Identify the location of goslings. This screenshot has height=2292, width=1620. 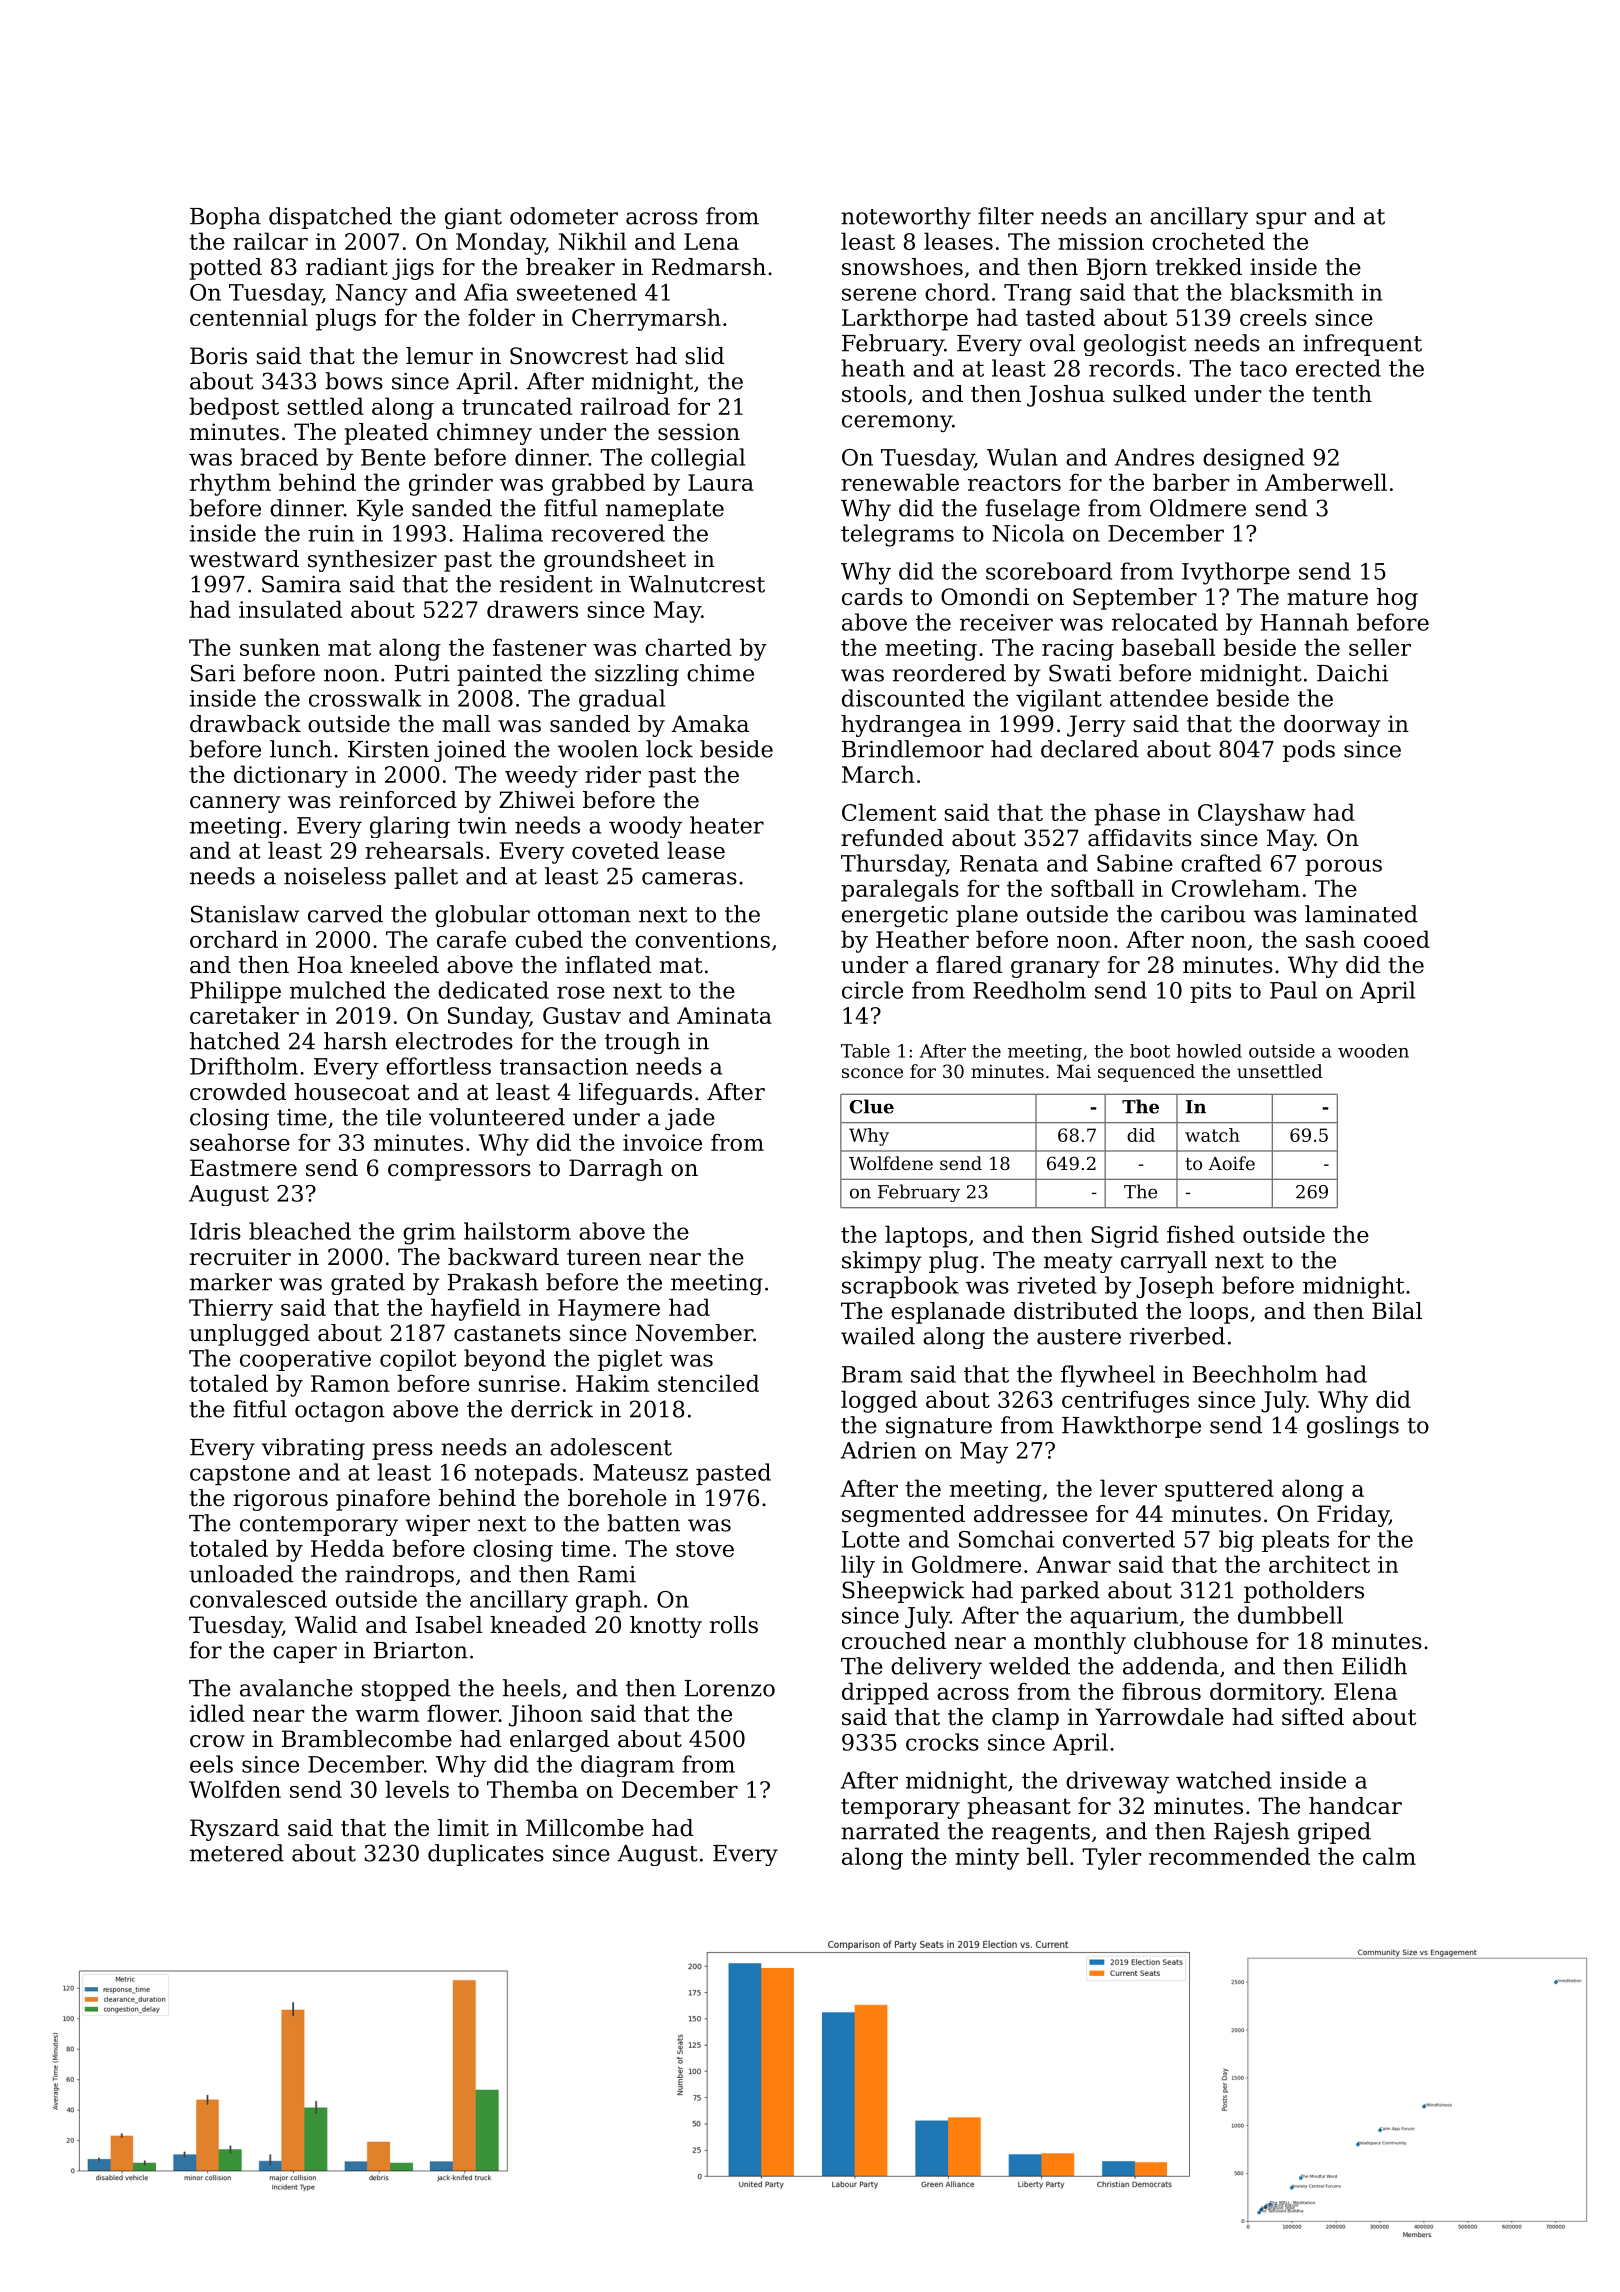
(1353, 1427).
